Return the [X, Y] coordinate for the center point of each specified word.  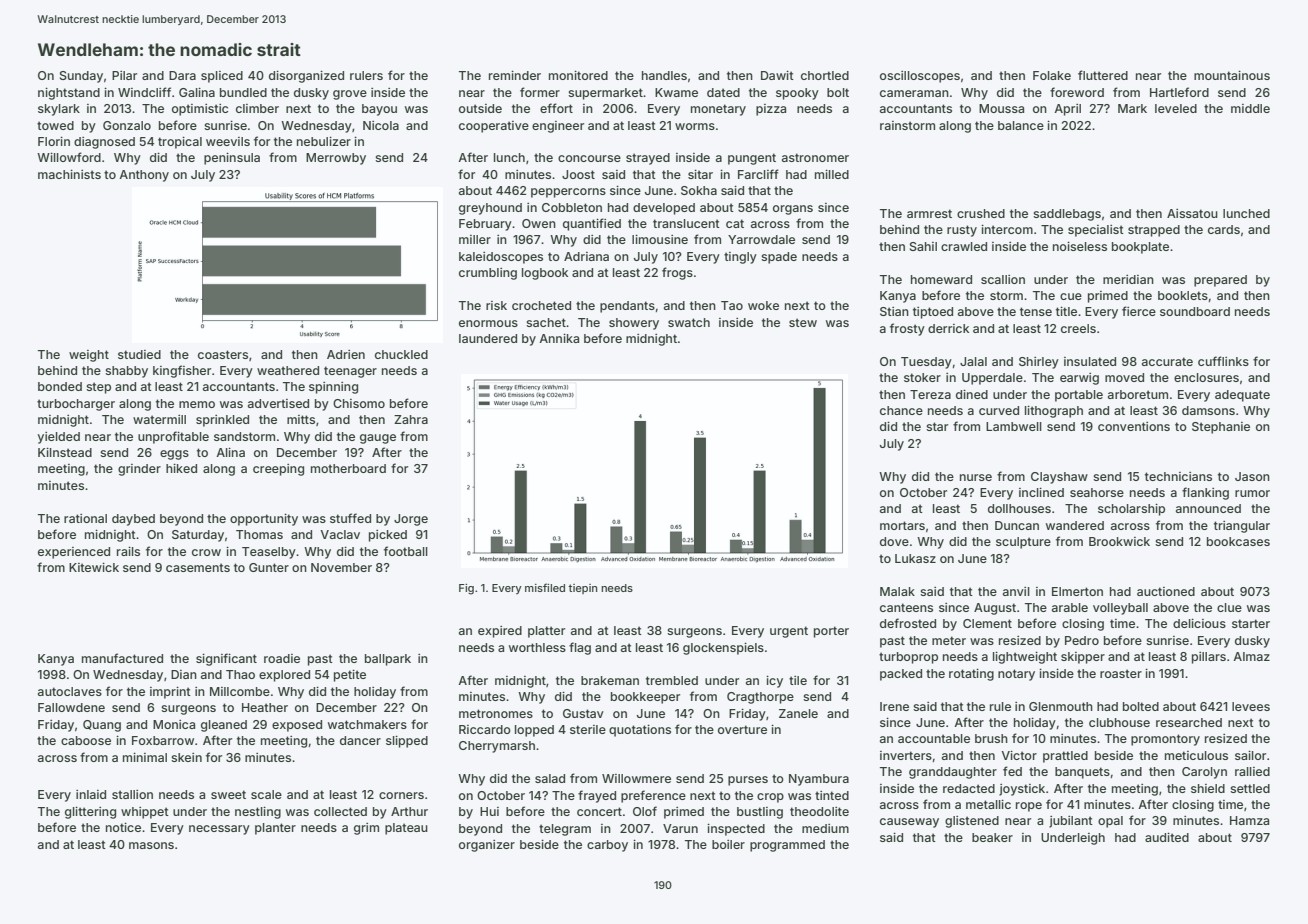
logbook [545, 274]
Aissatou [1192, 213]
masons [151, 845]
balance [1021, 125]
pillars [1209, 658]
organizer [487, 846]
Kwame [676, 92]
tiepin [583, 589]
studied [139, 354]
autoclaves [70, 691]
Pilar [124, 75]
